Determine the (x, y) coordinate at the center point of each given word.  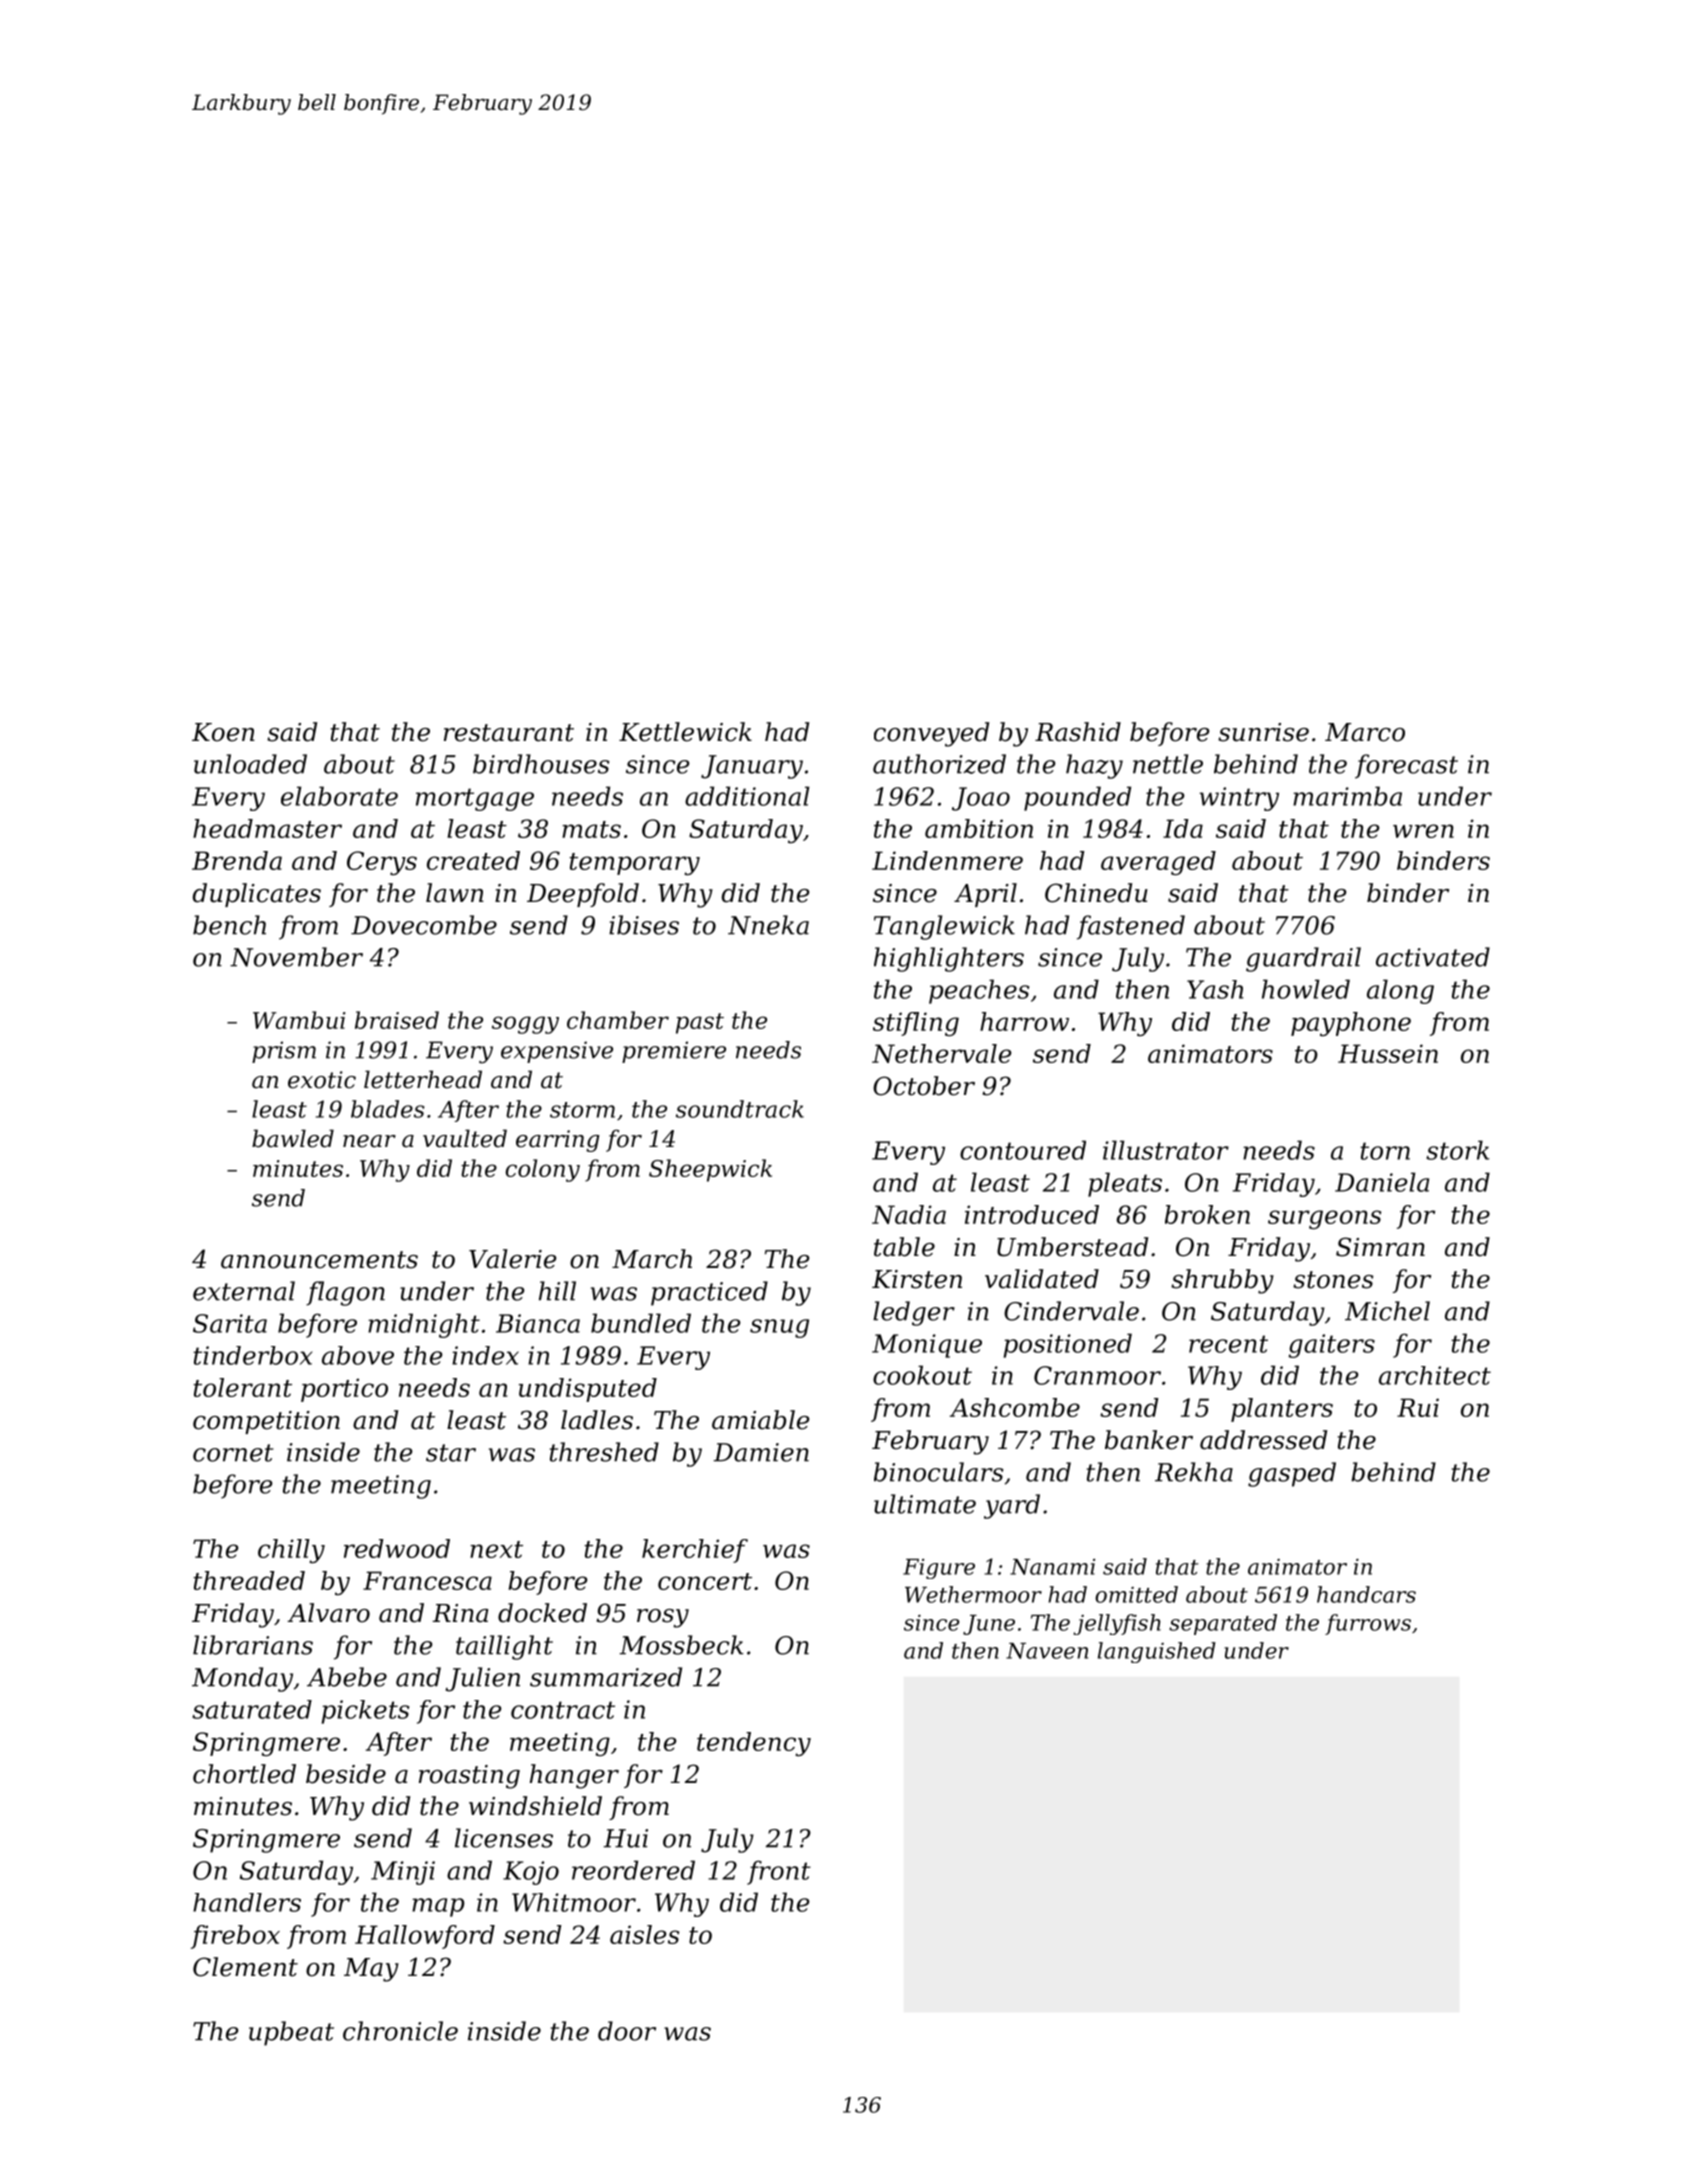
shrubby (1222, 1281)
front (779, 1872)
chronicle (400, 2031)
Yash (1215, 989)
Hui (626, 1838)
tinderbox (252, 1355)
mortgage (475, 799)
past (700, 1023)
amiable (760, 1420)
